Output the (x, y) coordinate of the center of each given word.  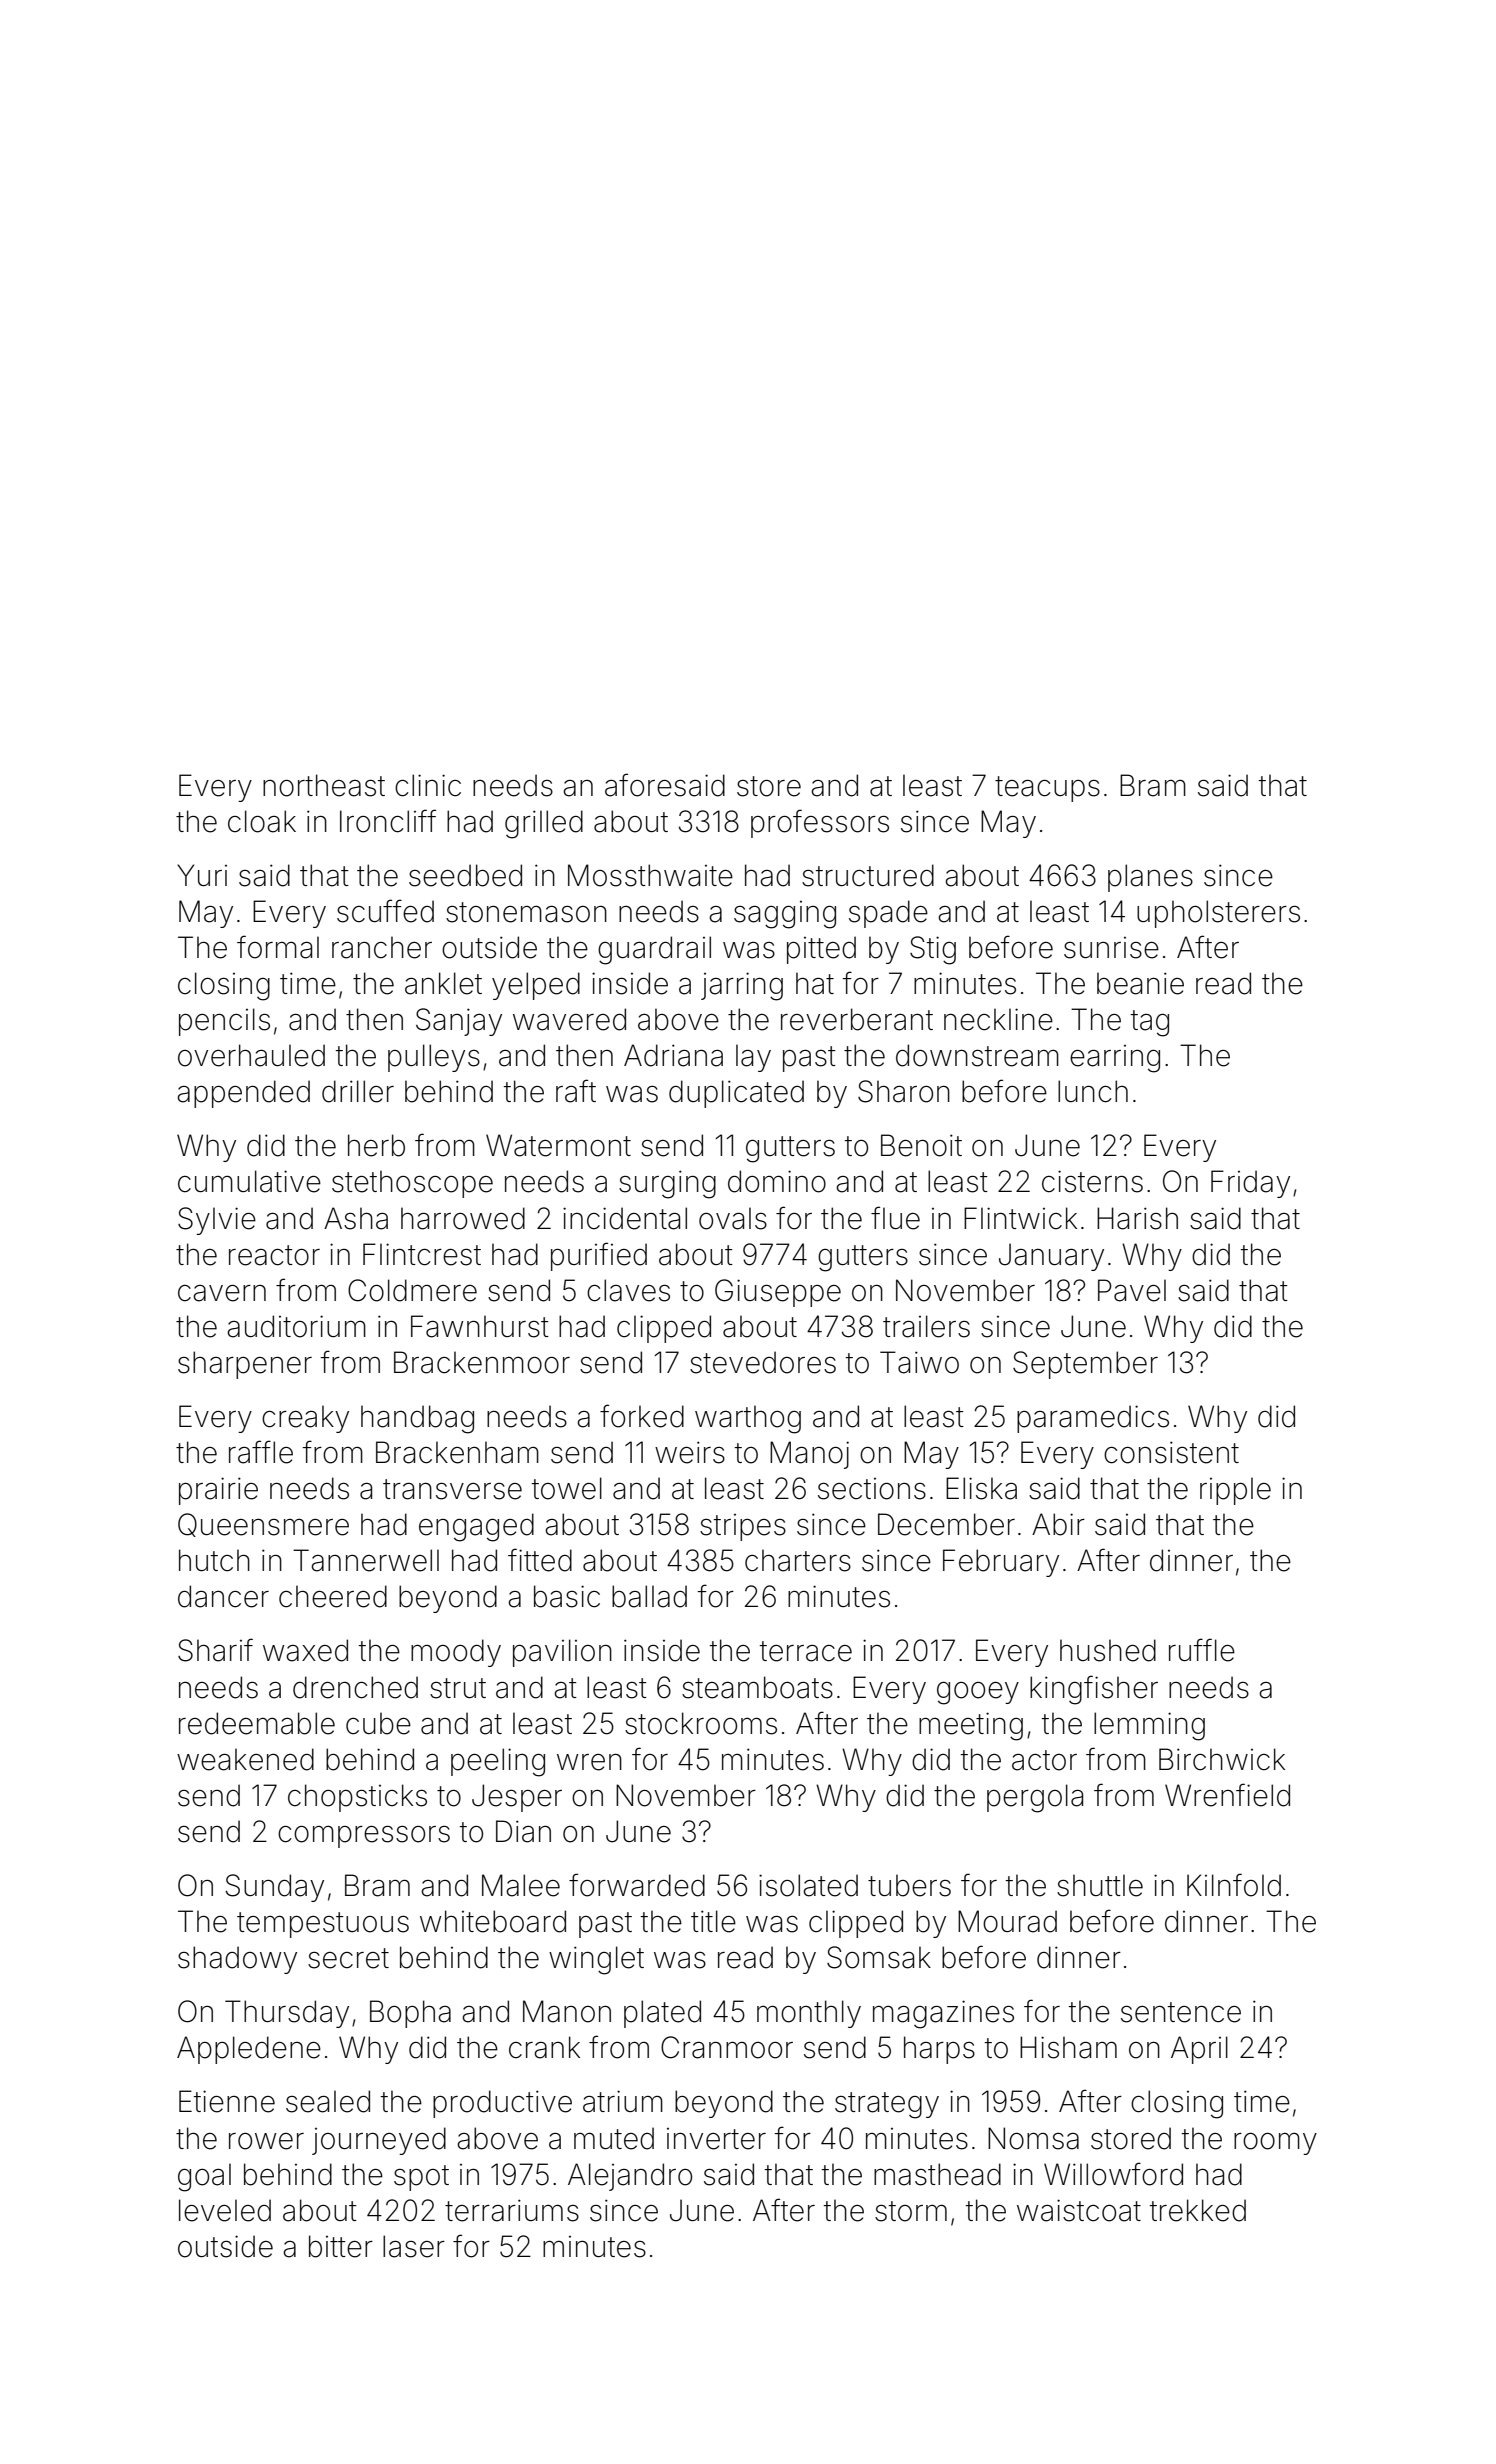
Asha (356, 1218)
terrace (806, 1651)
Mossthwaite (650, 875)
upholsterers (1218, 914)
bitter (341, 2246)
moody (456, 1653)
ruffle (1202, 1650)
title (713, 1921)
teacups (1047, 789)
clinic (428, 785)
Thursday (287, 2014)
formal (278, 947)
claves (628, 1290)
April (1199, 2050)
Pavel (1132, 1290)
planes (1150, 878)
